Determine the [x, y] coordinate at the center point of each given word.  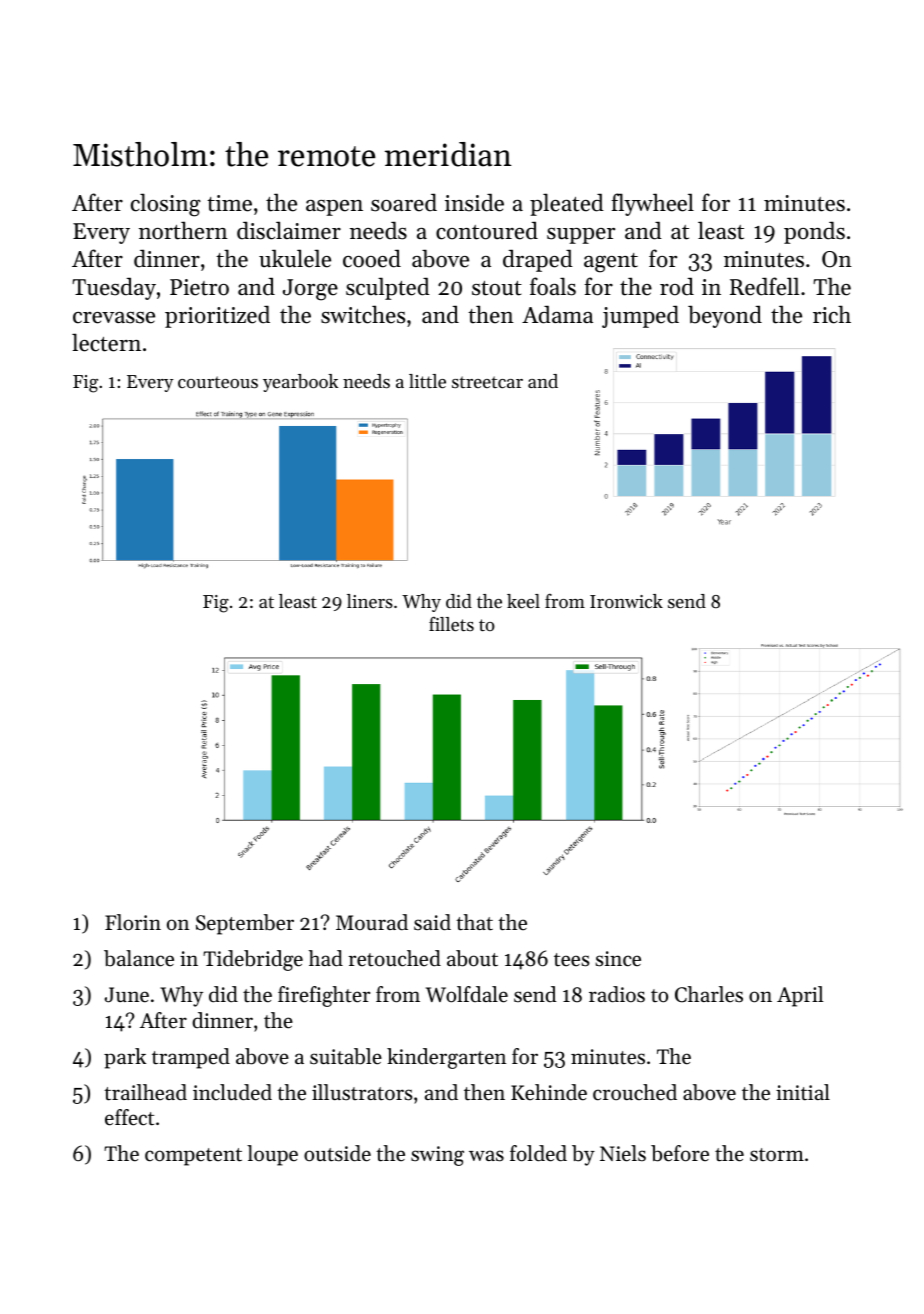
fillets [451, 624]
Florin [133, 922]
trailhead [145, 1092]
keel [523, 601]
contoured [487, 231]
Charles [709, 994]
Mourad [372, 922]
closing [166, 205]
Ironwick [626, 601]
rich [832, 314]
